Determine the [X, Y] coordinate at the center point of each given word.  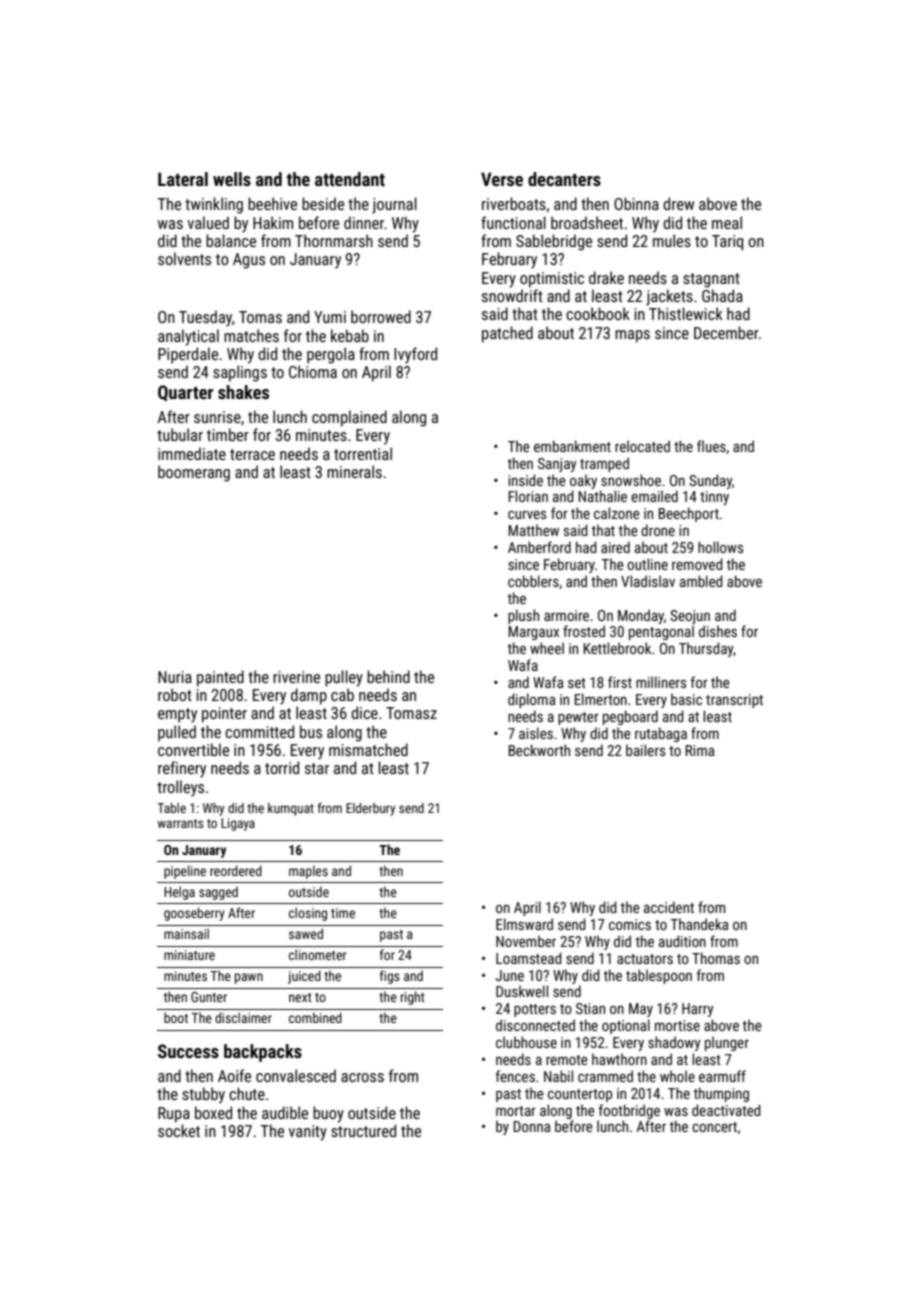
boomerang [194, 473]
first [620, 682]
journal [394, 205]
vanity [308, 1133]
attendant [350, 179]
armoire [566, 615]
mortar [516, 1111]
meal [727, 222]
